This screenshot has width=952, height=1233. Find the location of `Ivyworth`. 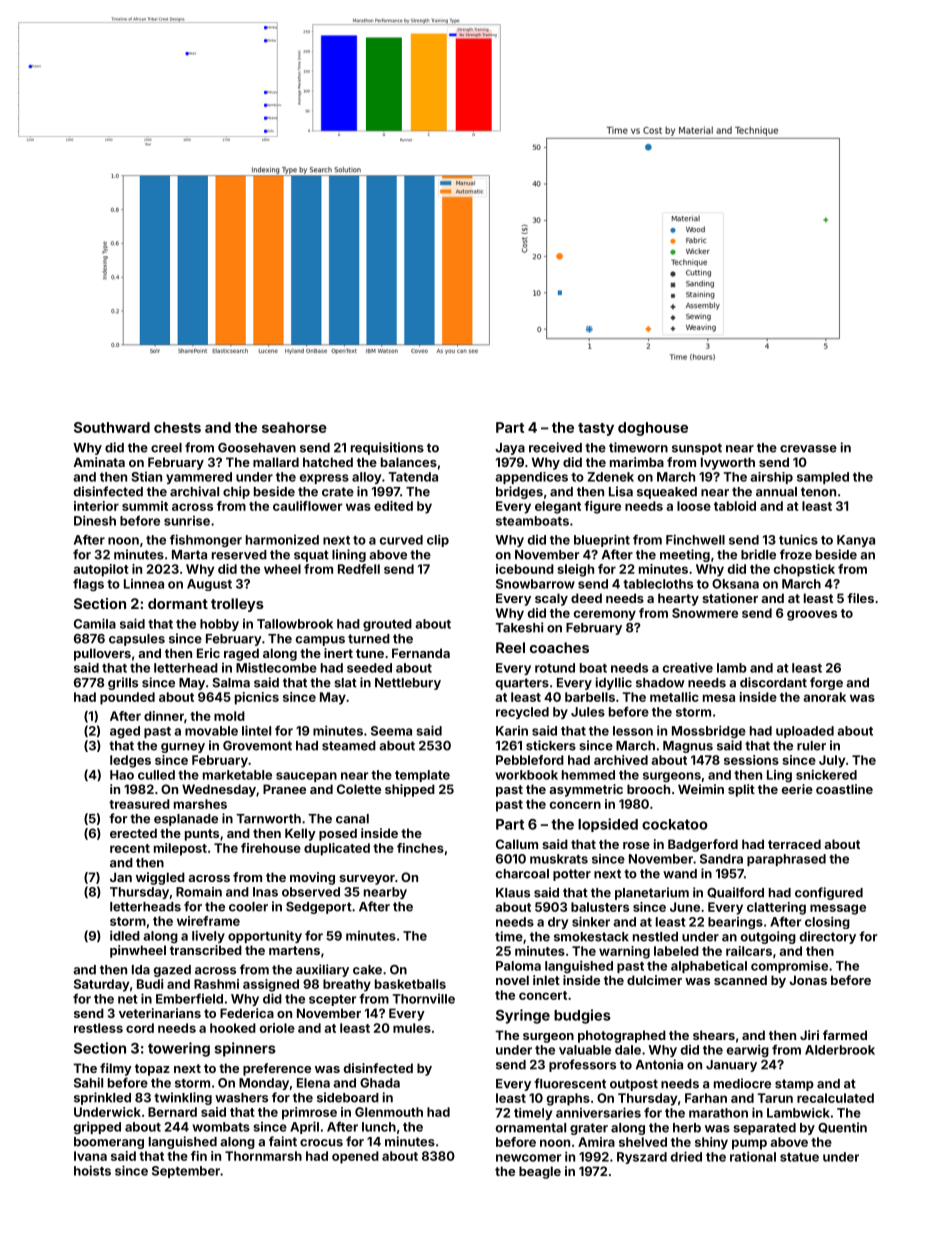

Ivyworth is located at coordinates (728, 463).
